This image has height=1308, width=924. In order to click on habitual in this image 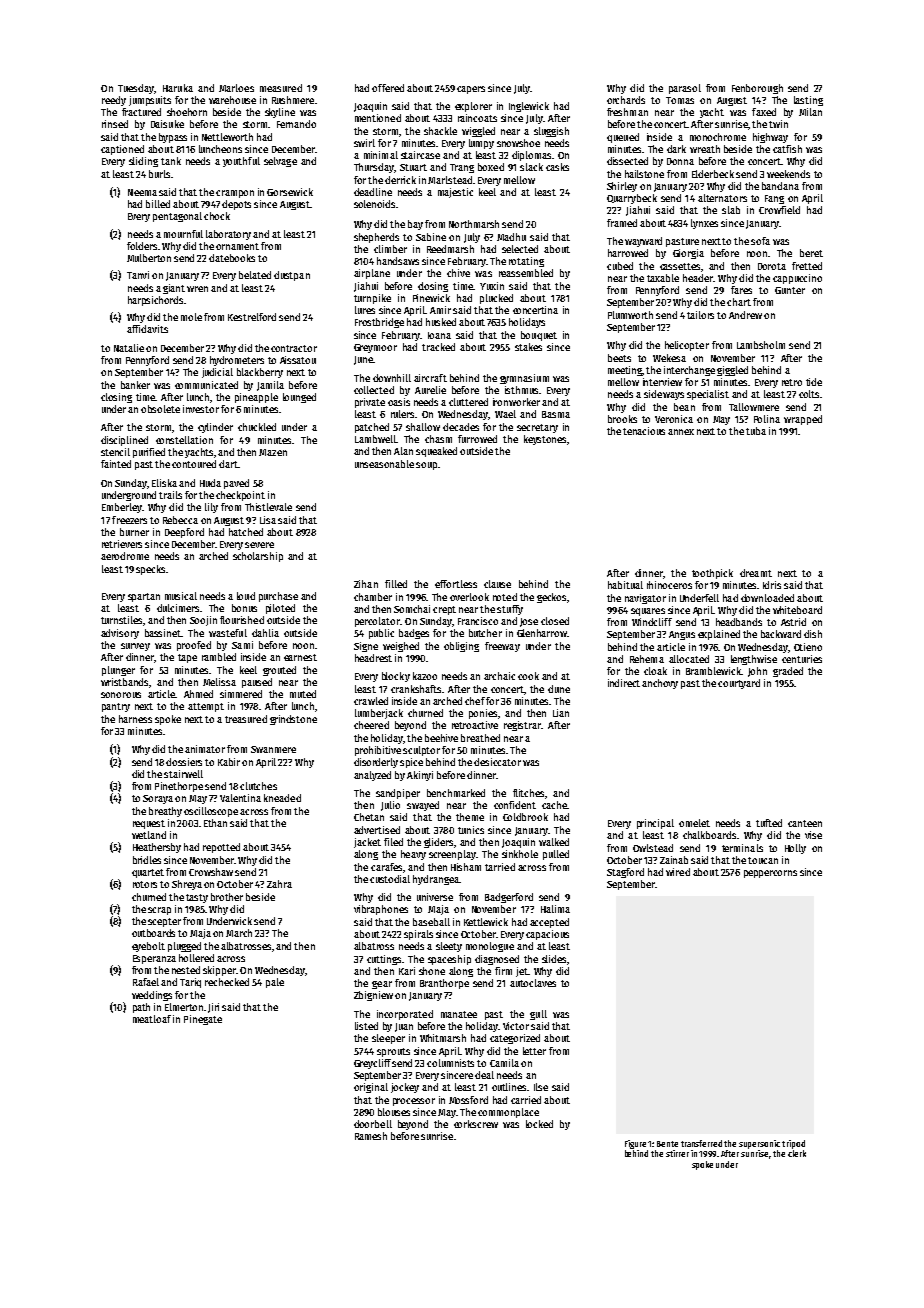, I will do `click(625, 585)`.
